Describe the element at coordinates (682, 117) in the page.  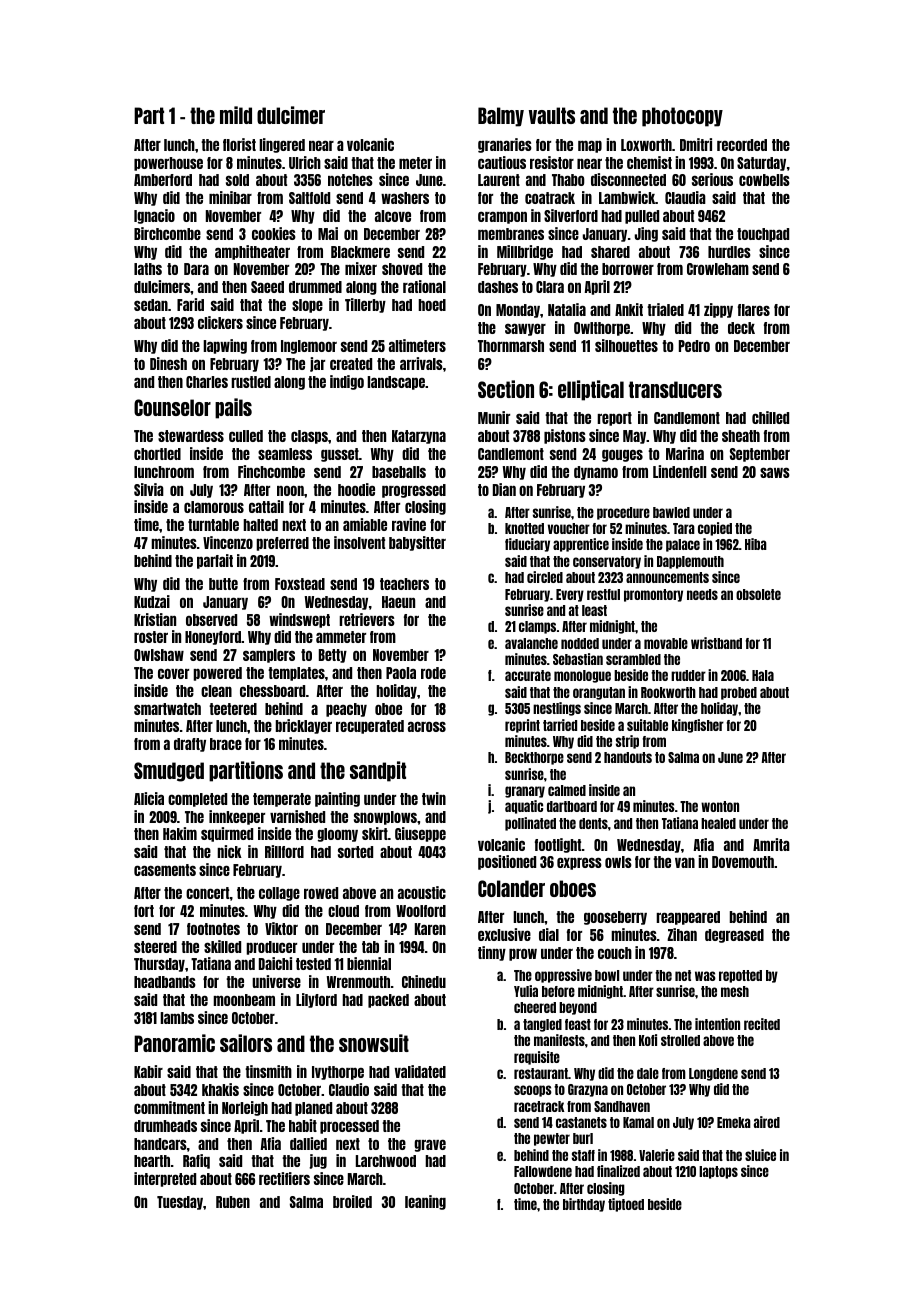
I see `photocopy` at that location.
